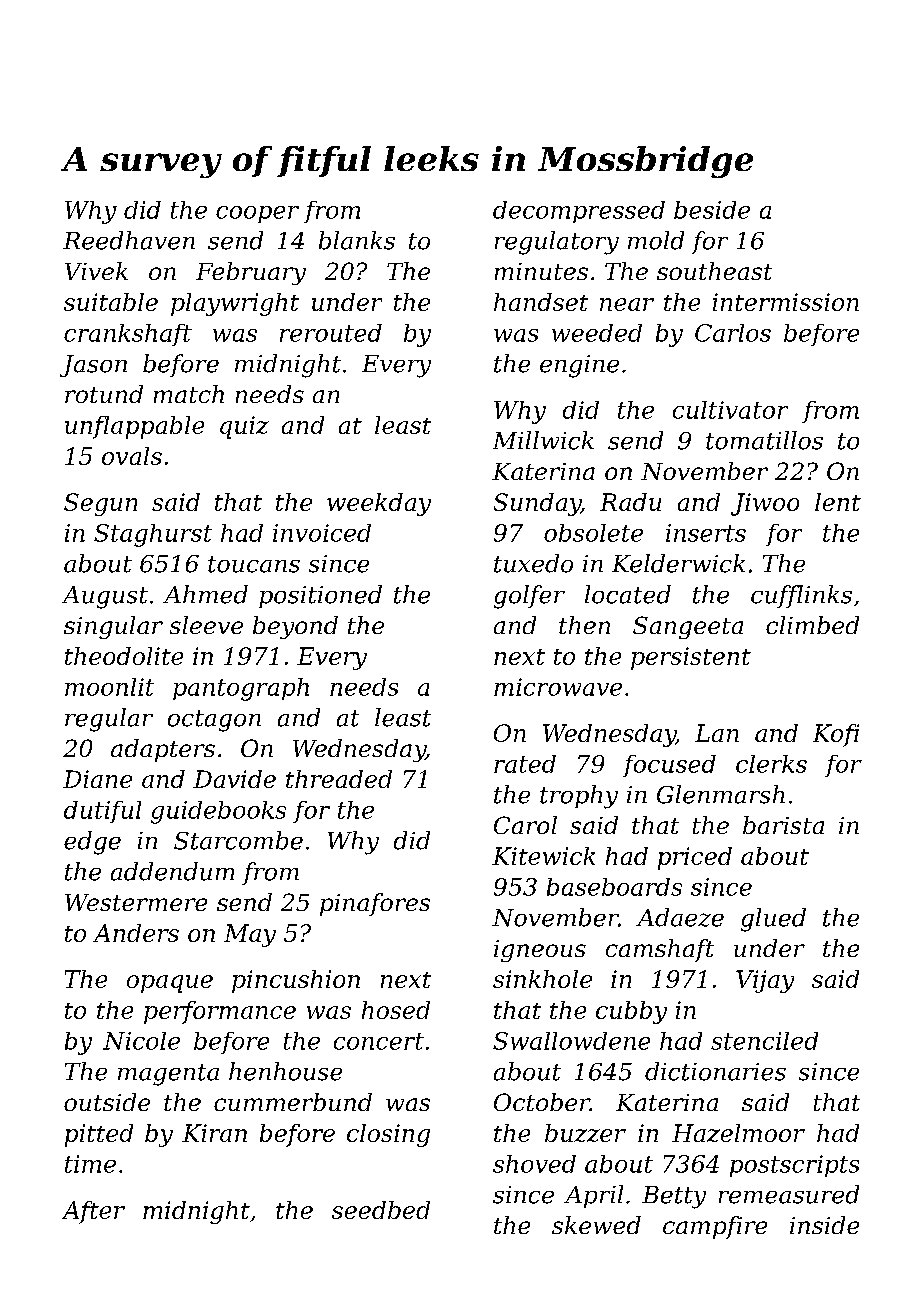 The height and width of the screenshot is (1311, 924). Describe the element at coordinates (136, 933) in the screenshot. I see `Anders` at that location.
